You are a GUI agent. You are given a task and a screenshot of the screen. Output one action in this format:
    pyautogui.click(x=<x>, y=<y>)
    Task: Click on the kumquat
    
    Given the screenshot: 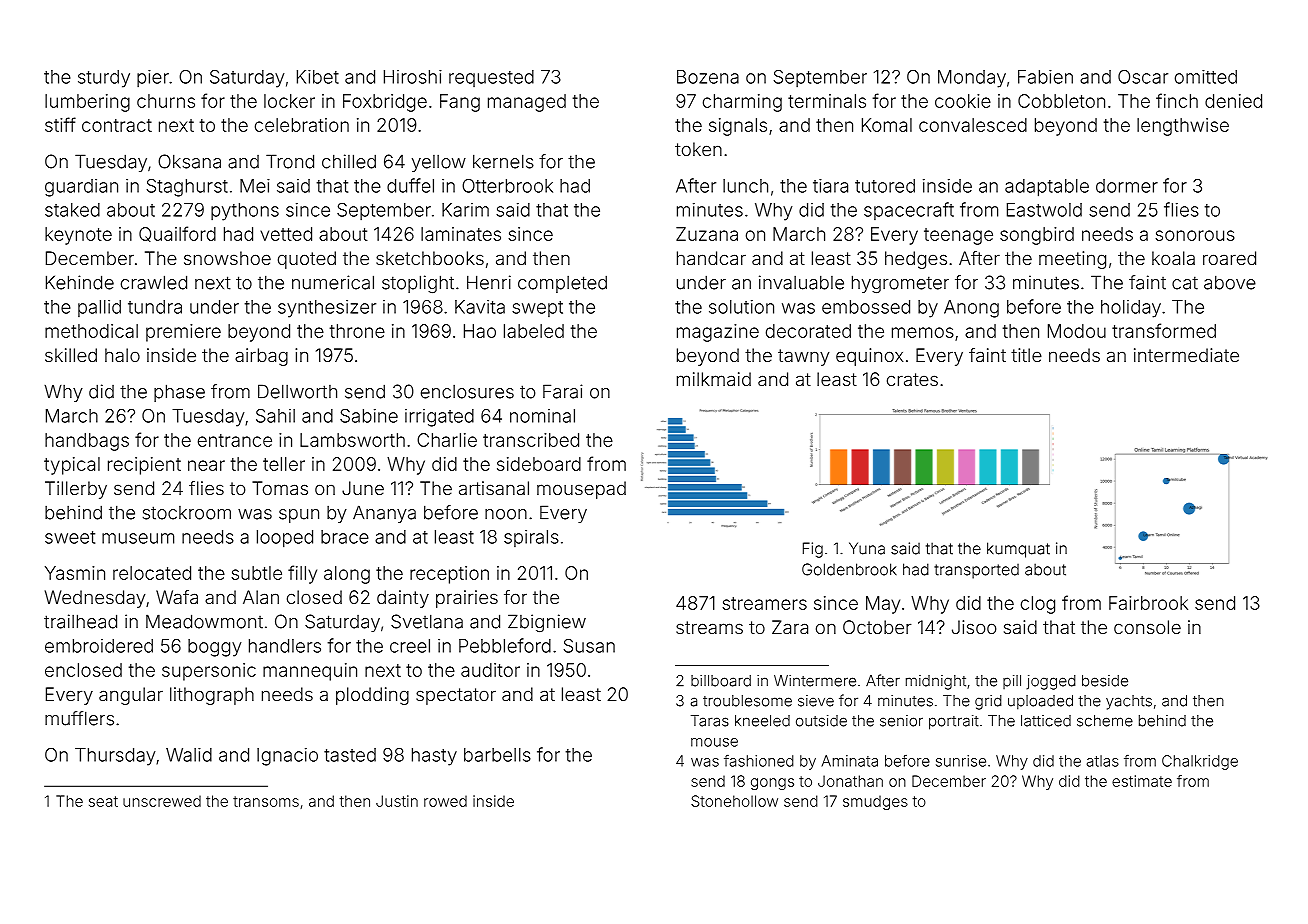 What is the action you would take?
    pyautogui.click(x=1018, y=550)
